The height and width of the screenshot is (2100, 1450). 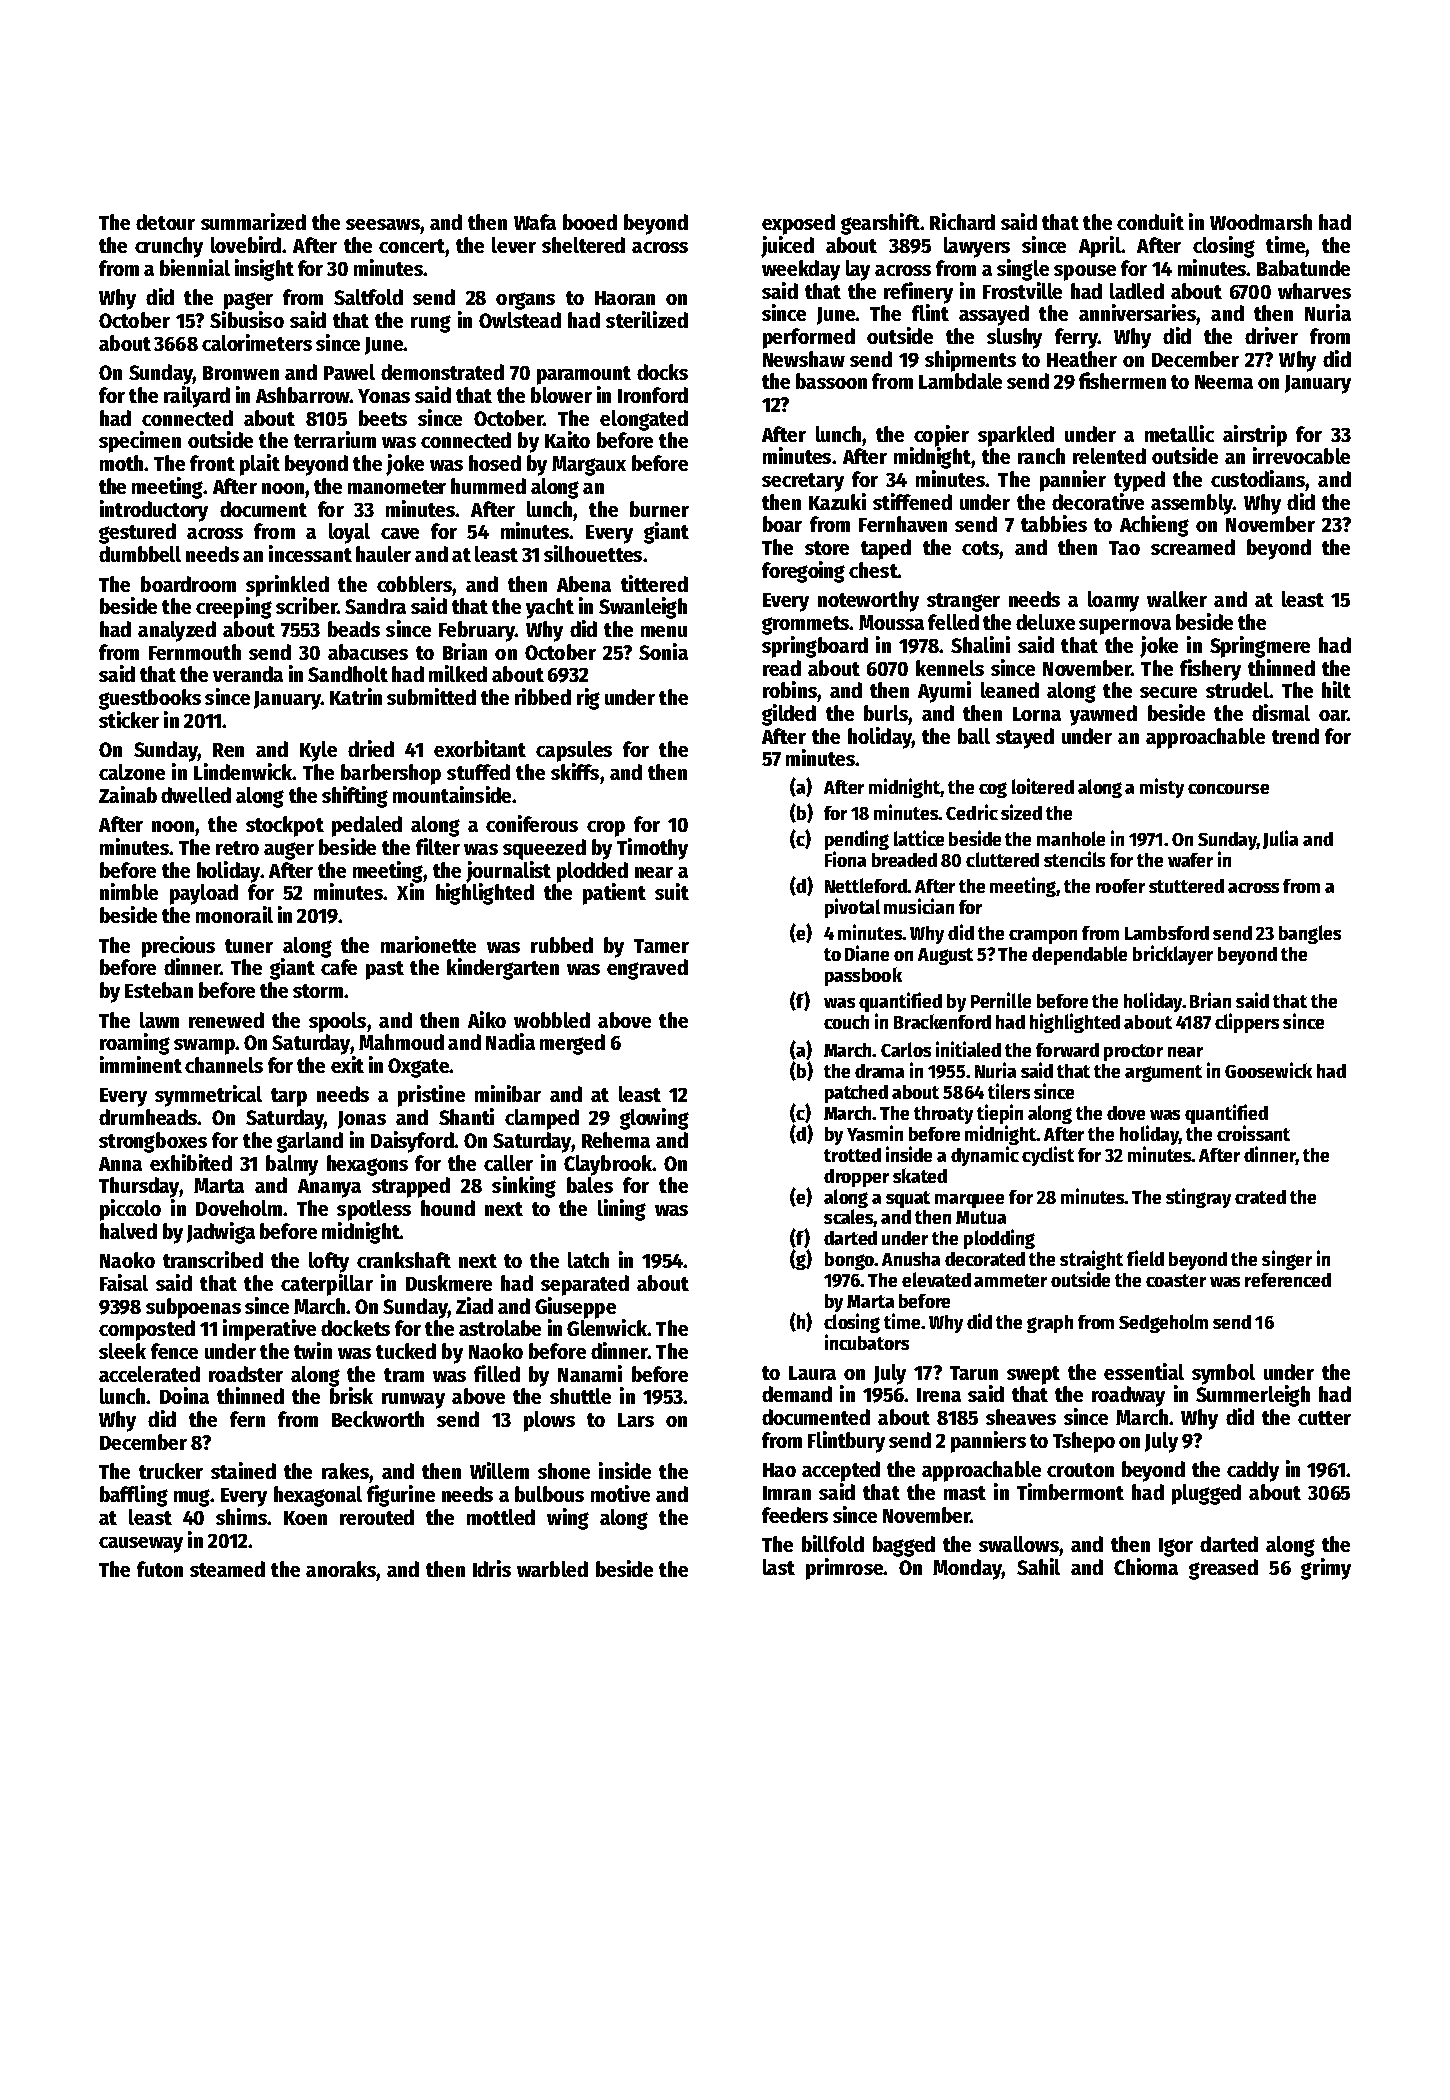 What do you see at coordinates (160, 1569) in the screenshot?
I see `futon` at bounding box center [160, 1569].
